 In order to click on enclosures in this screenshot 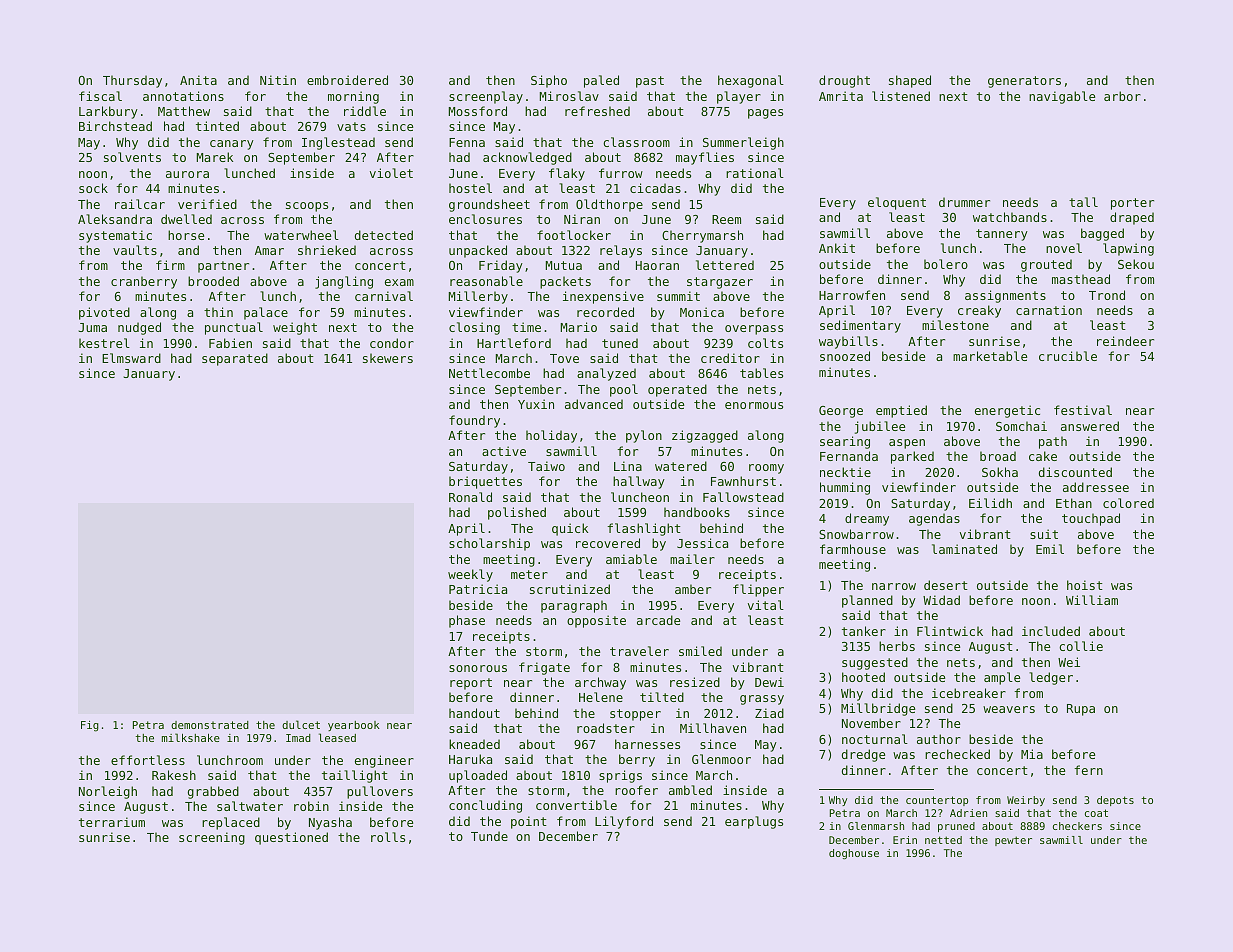, I will do `click(485, 219)`.
